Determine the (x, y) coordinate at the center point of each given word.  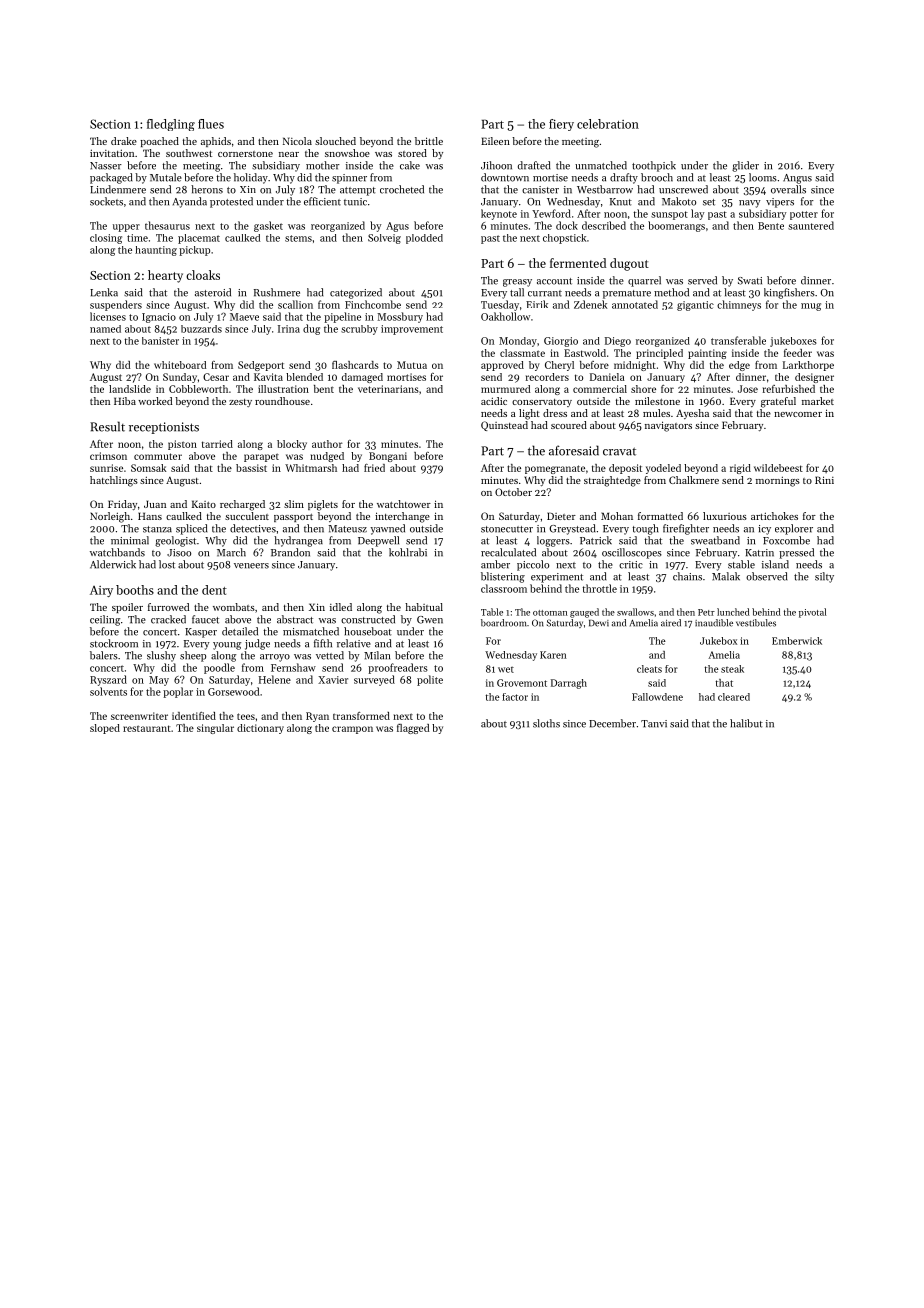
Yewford (551, 213)
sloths (546, 723)
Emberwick (797, 641)
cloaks (203, 275)
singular (215, 729)
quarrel (644, 281)
